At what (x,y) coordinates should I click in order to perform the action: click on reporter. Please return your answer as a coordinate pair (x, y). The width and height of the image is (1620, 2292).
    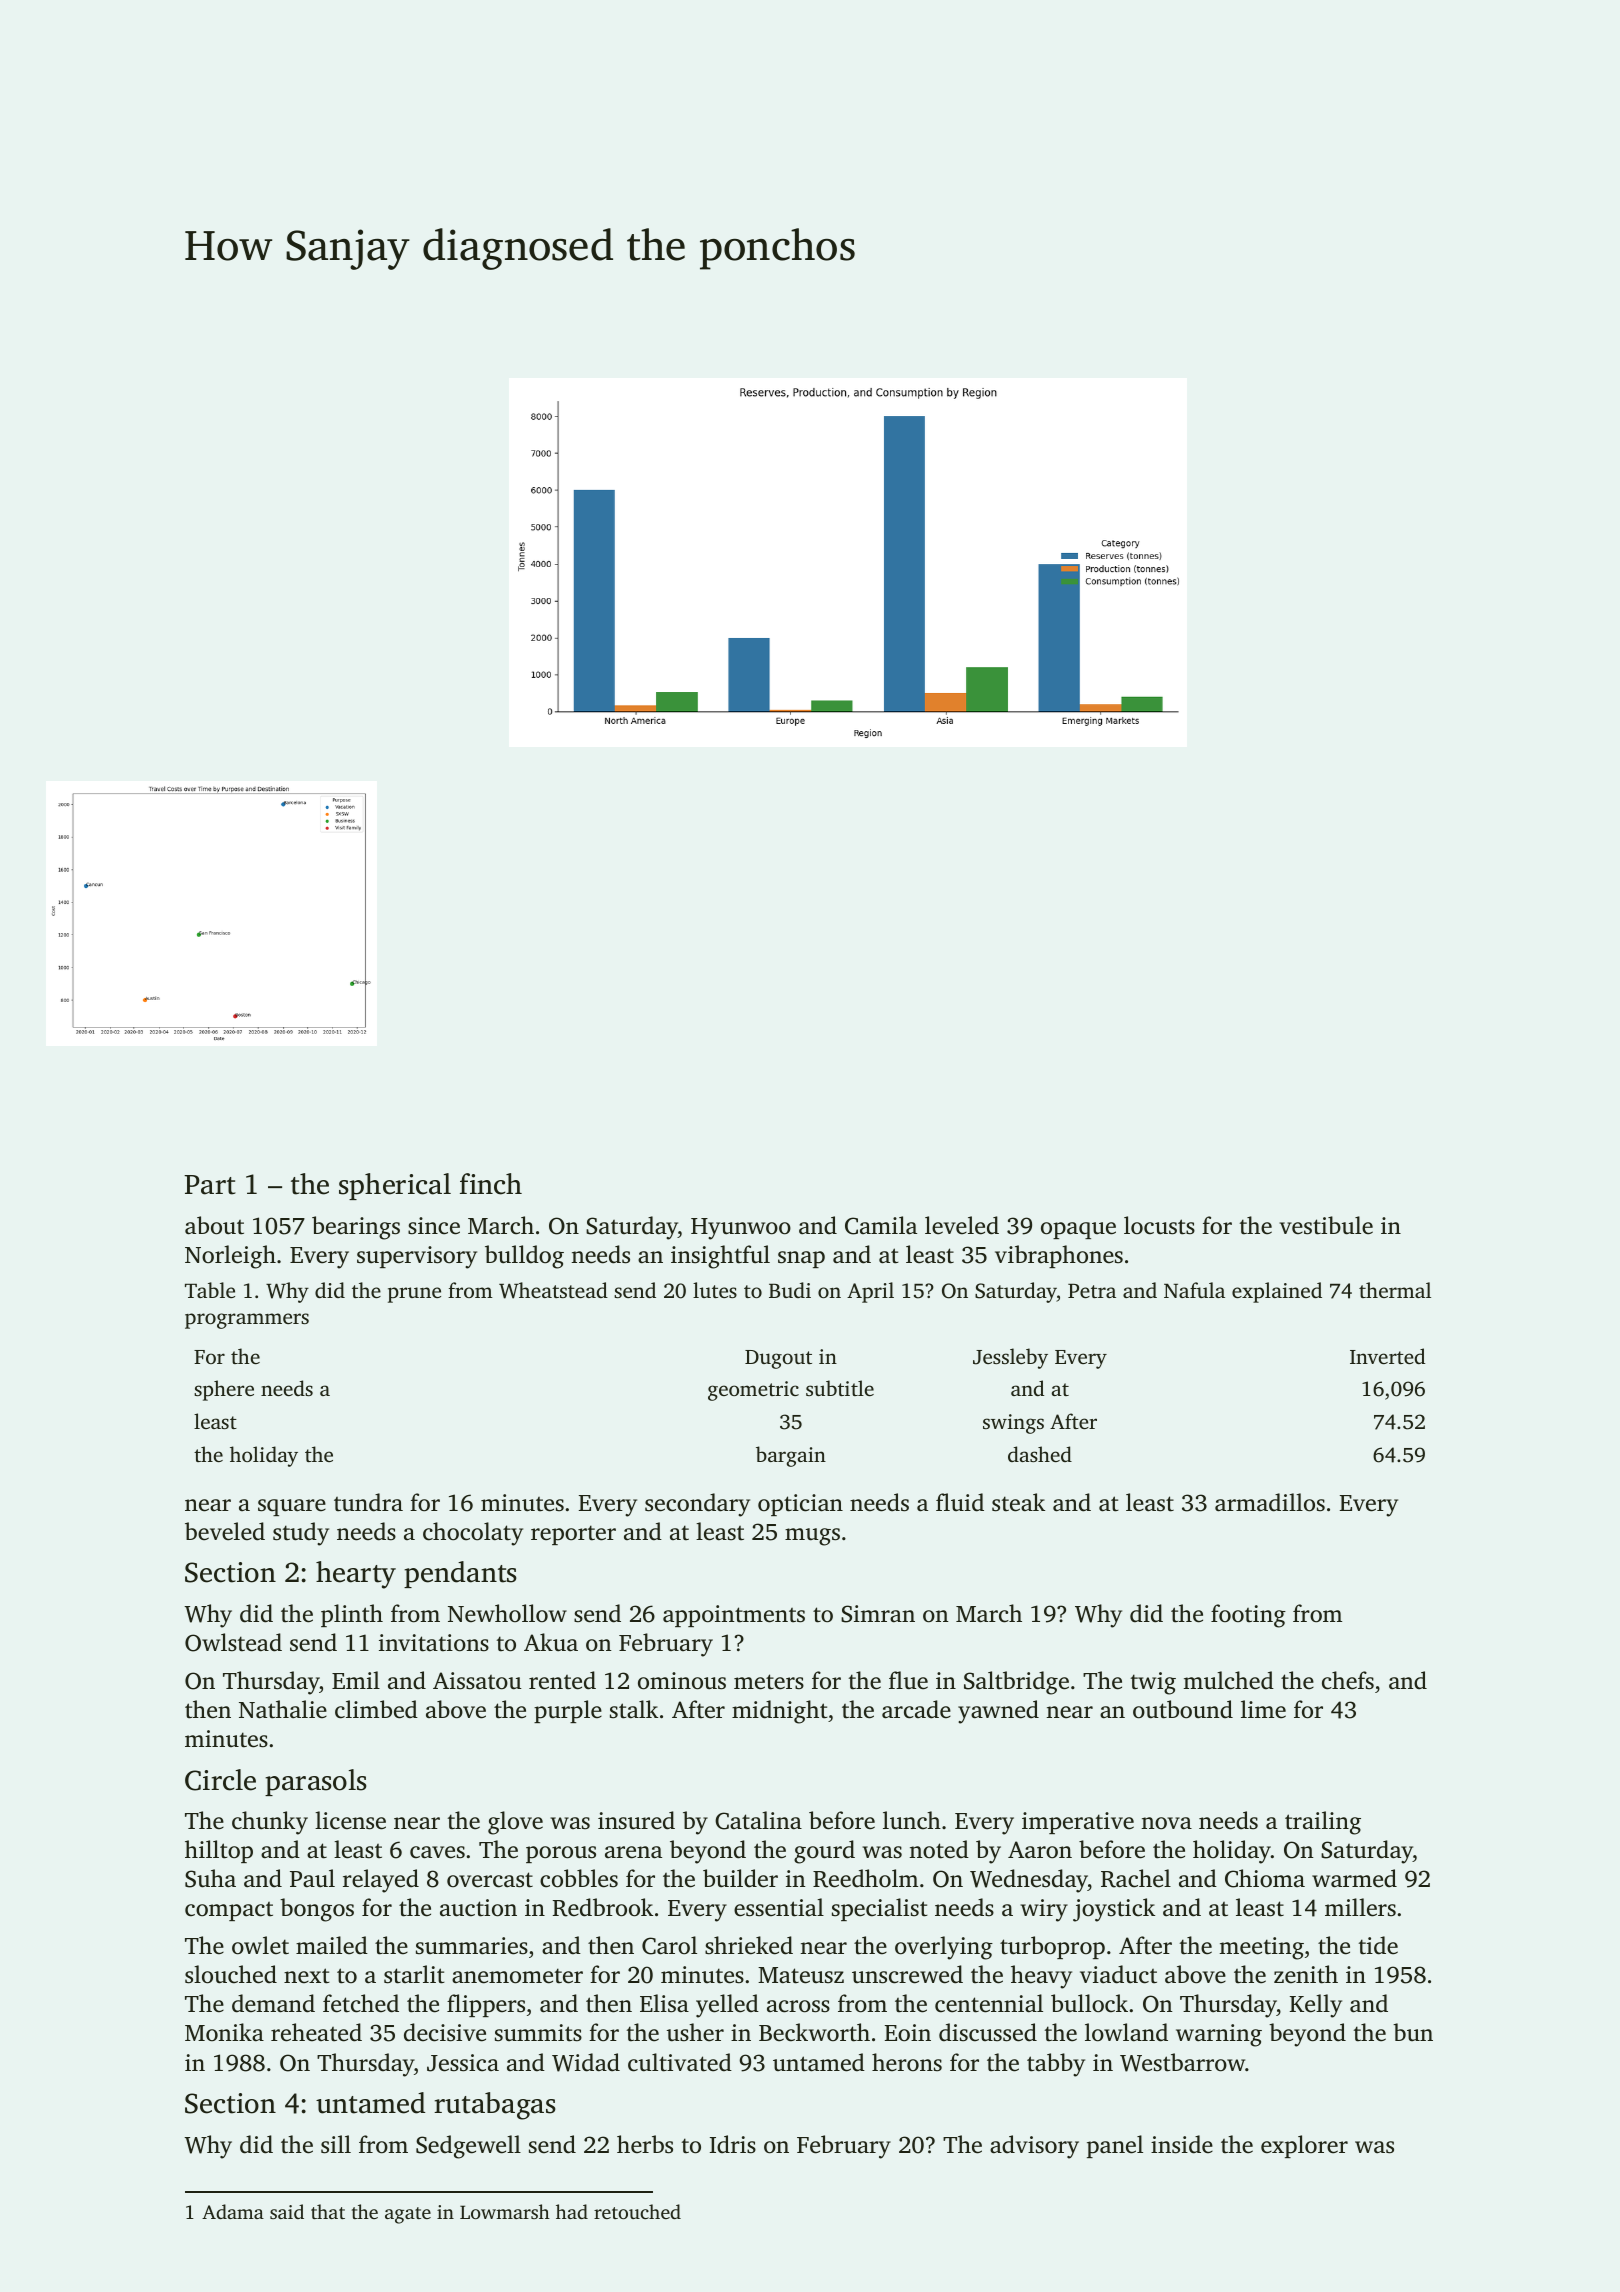
    Looking at the image, I should click on (573, 1535).
